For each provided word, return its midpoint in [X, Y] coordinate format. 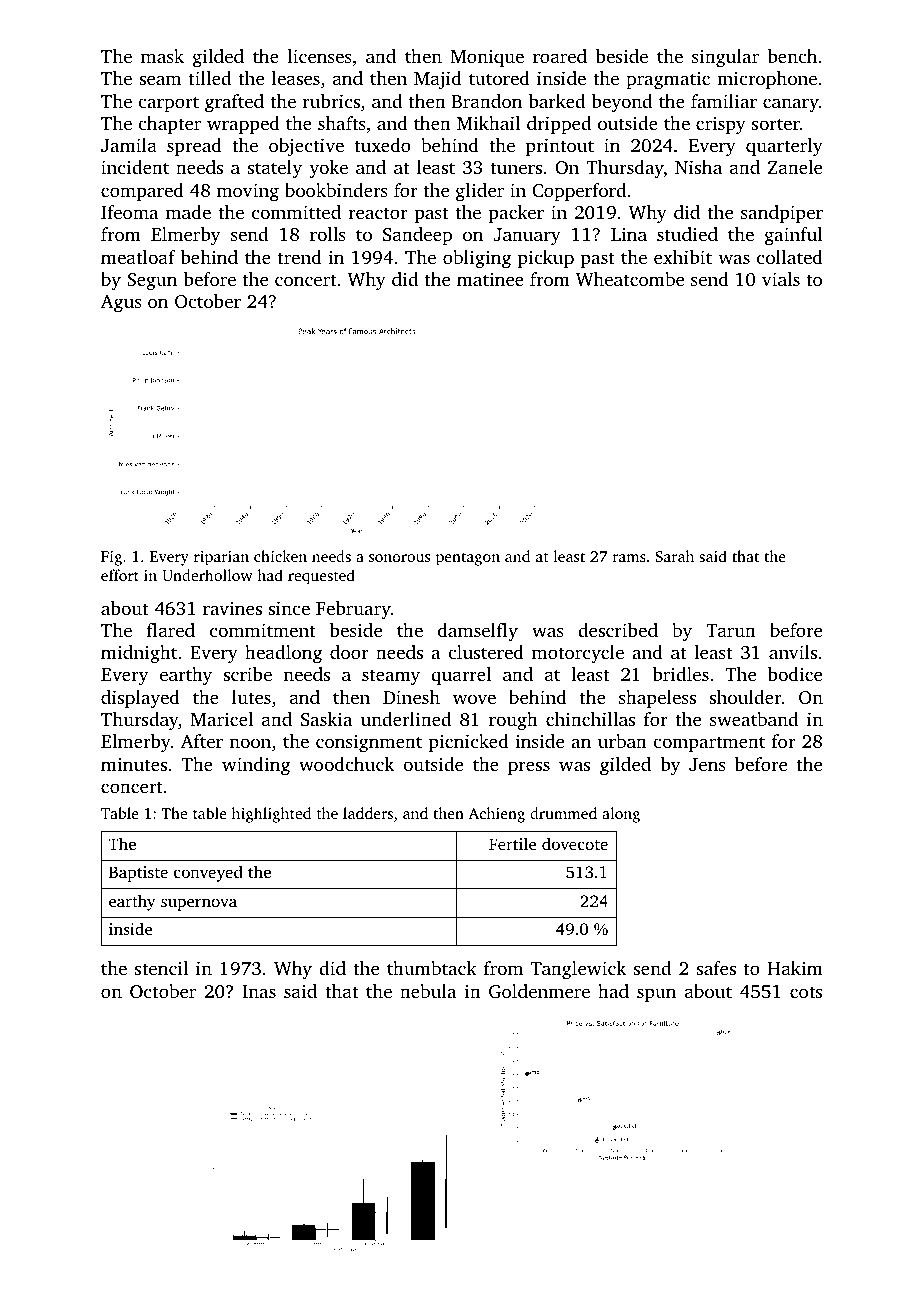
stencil [161, 968]
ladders [368, 813]
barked [557, 101]
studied [687, 234]
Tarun [731, 630]
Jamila [129, 145]
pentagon [468, 559]
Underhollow [207, 575]
